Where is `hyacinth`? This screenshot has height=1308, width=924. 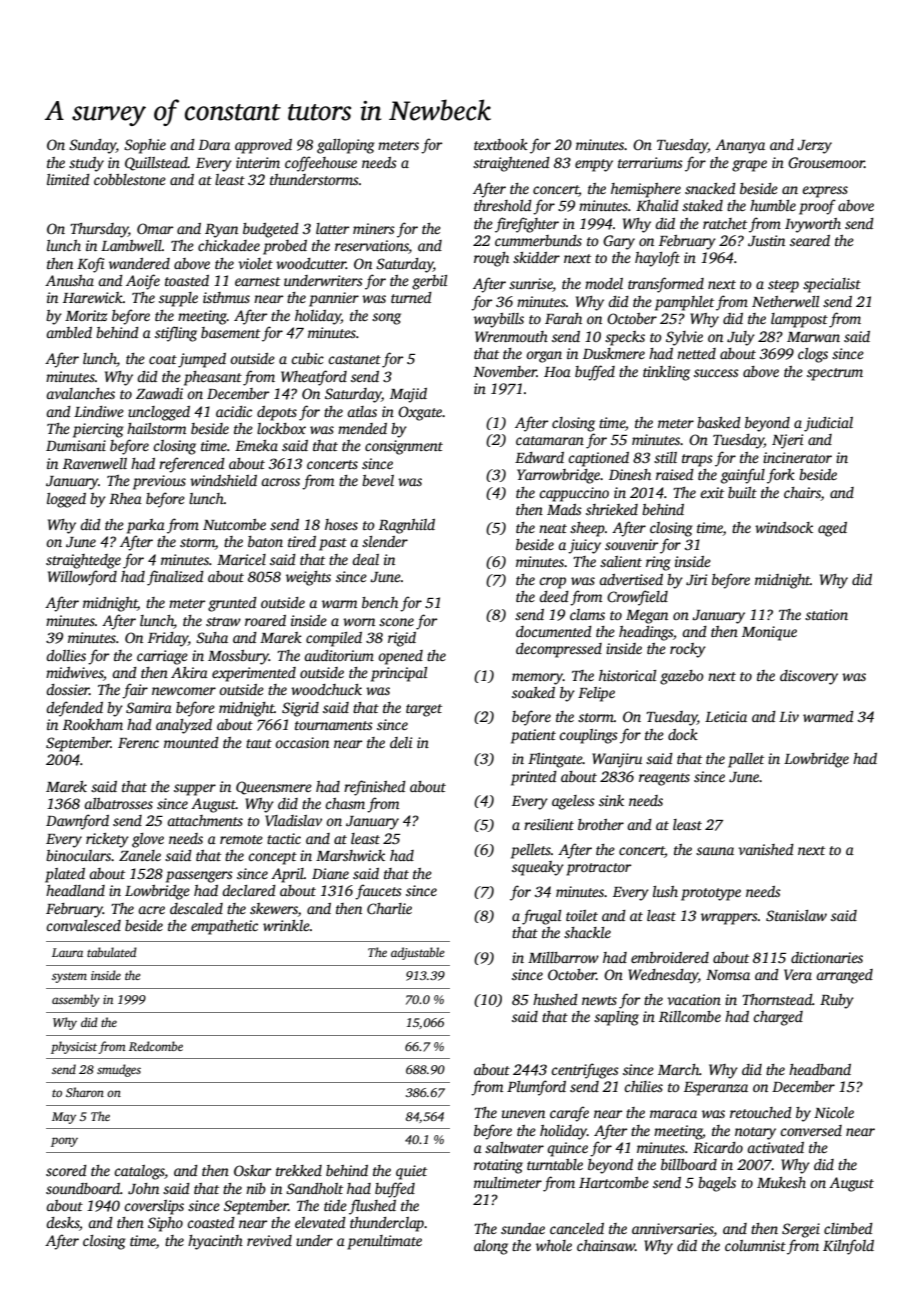 hyacinth is located at coordinates (215, 1242).
